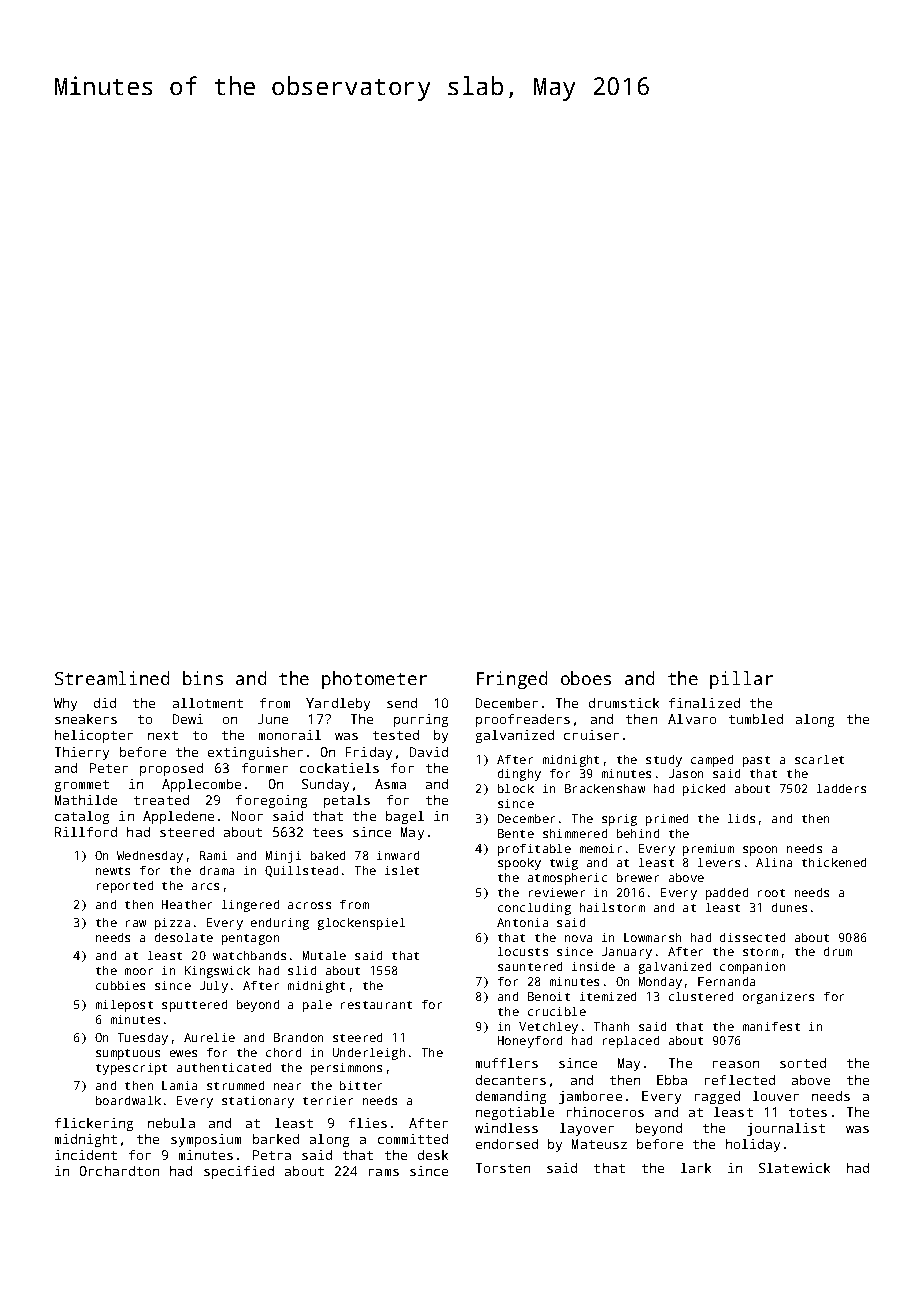 The image size is (924, 1314). Describe the element at coordinates (794, 1168) in the screenshot. I see `Slatewick` at that location.
